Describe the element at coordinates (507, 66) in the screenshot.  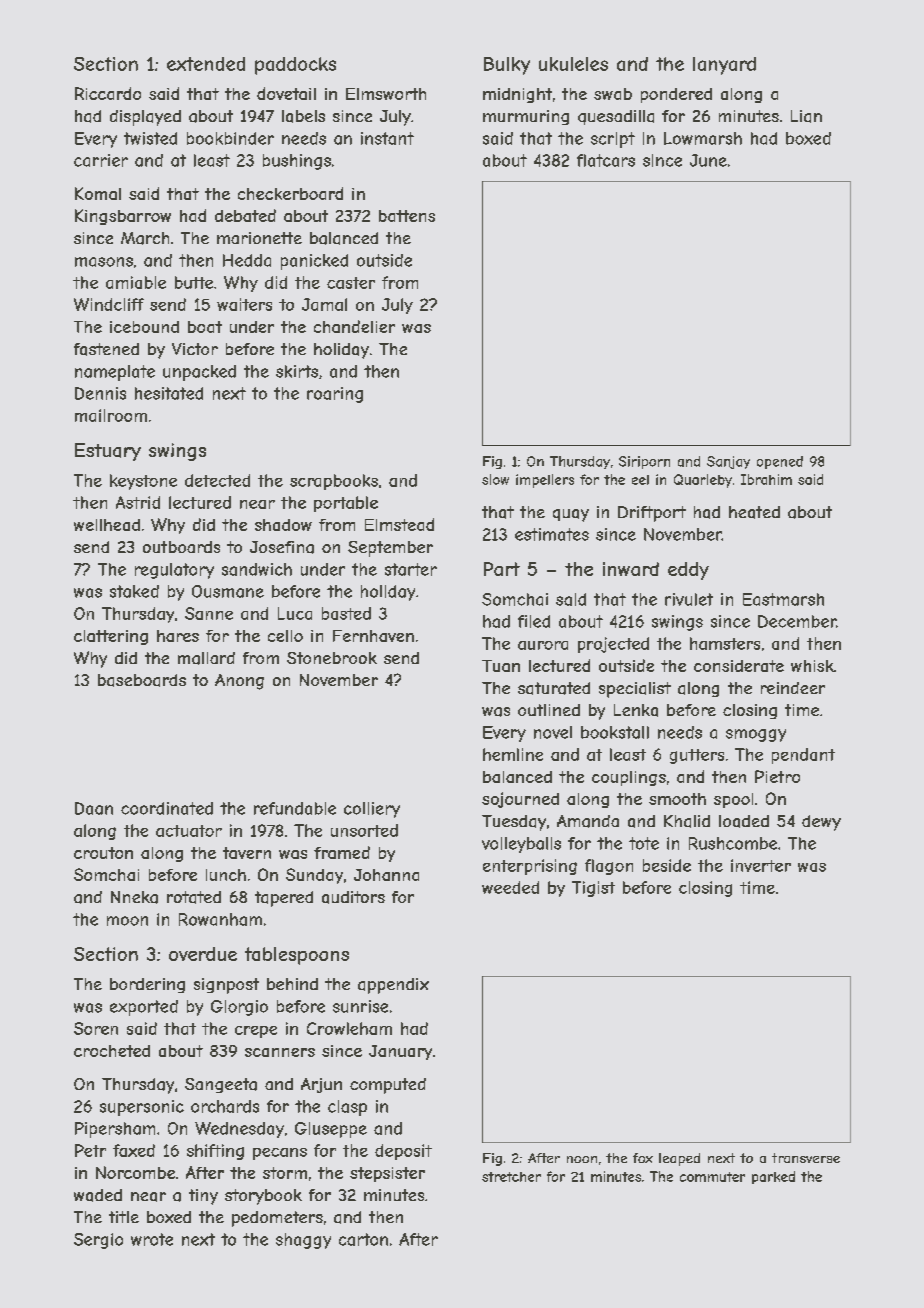
I see `Bulky` at that location.
